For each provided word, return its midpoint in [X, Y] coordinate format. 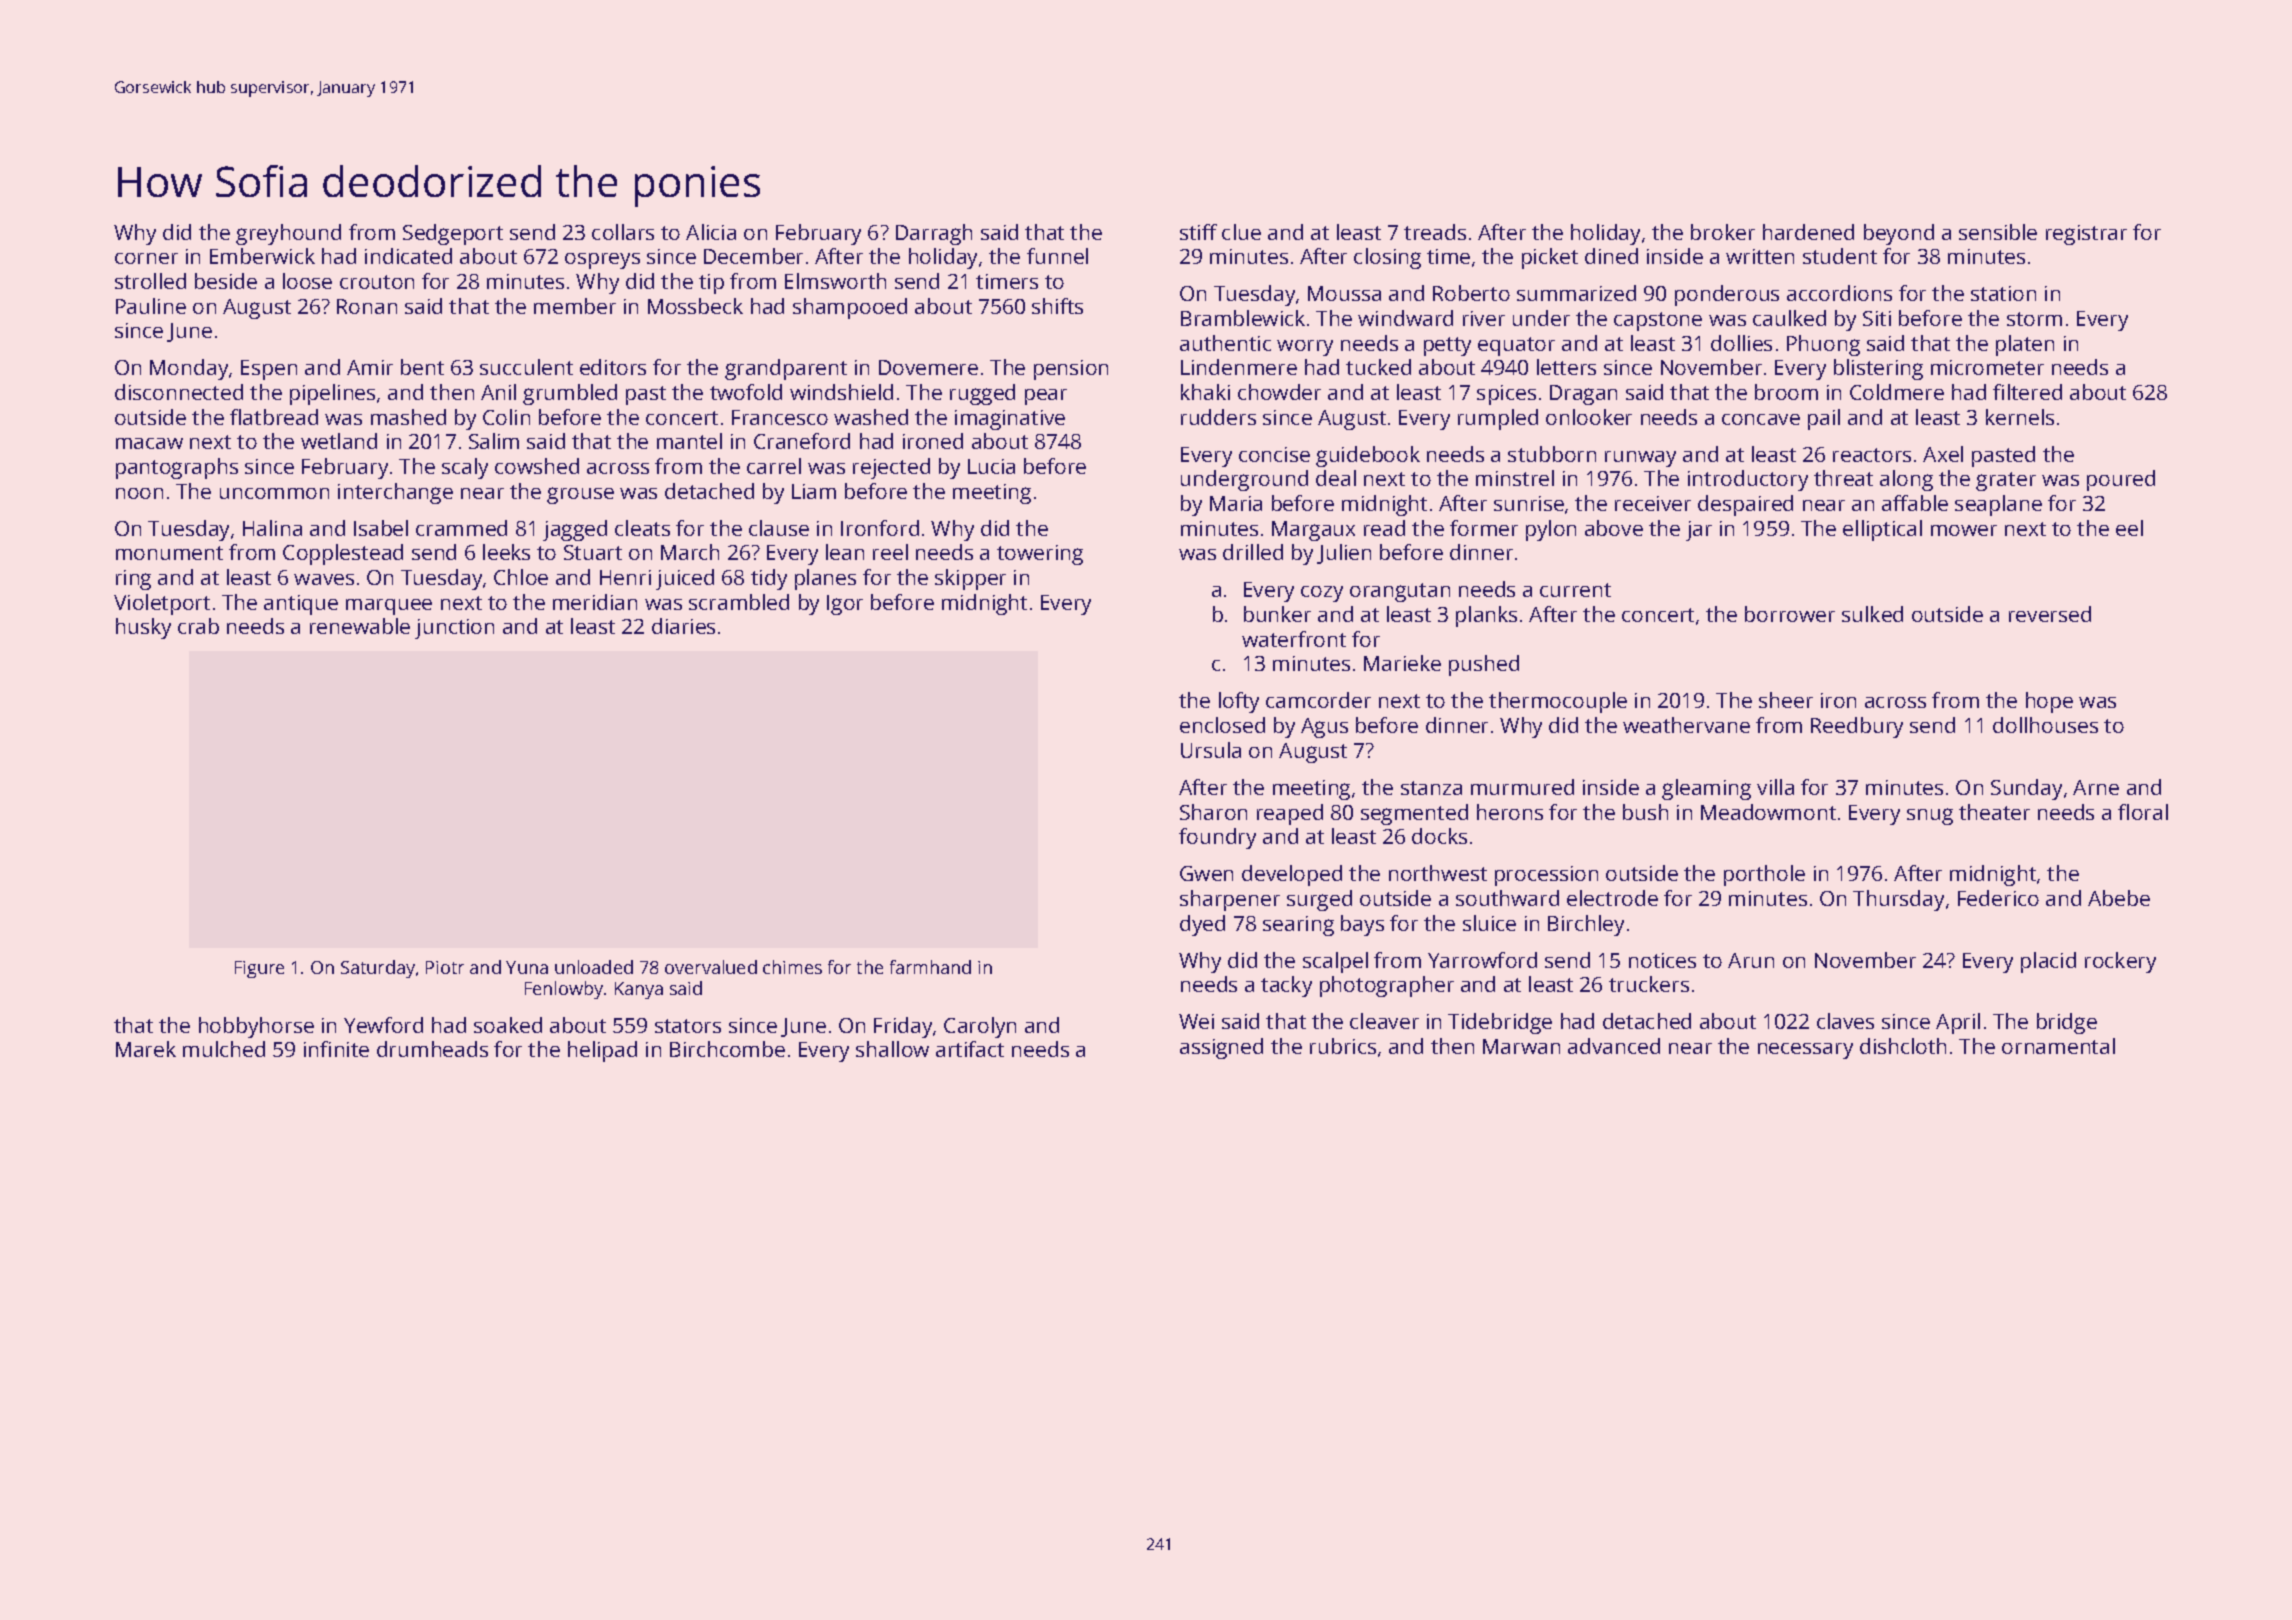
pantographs [177, 468]
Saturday [378, 969]
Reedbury [1857, 727]
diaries [683, 626]
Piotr [445, 967]
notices [1662, 960]
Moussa [1344, 293]
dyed [1202, 925]
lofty [1239, 702]
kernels [2020, 417]
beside [226, 281]
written [1760, 256]
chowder [1279, 392]
